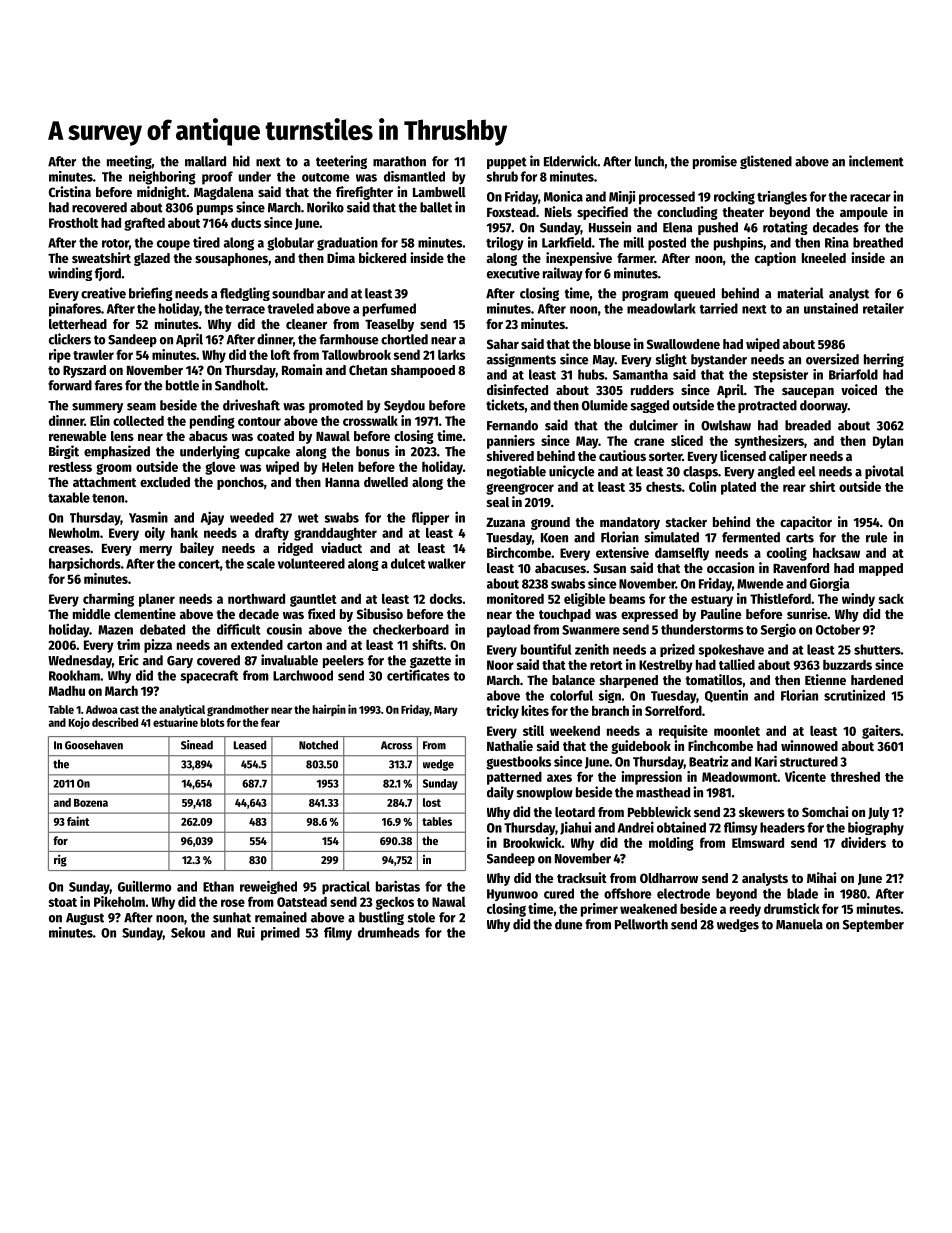  What do you see at coordinates (627, 599) in the screenshot?
I see `beams` at bounding box center [627, 599].
